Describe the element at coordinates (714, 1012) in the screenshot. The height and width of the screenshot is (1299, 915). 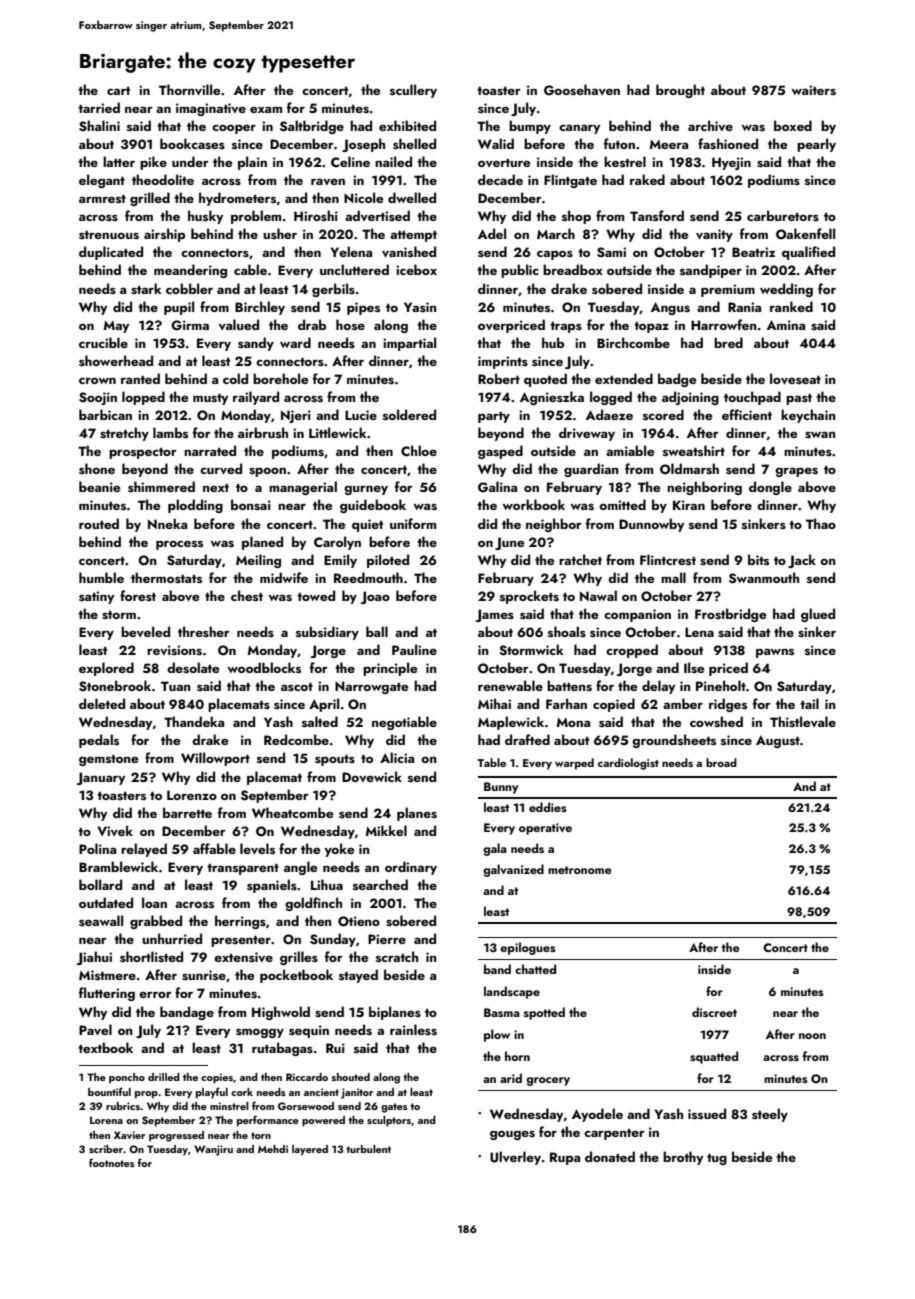
I see `discreet` at that location.
